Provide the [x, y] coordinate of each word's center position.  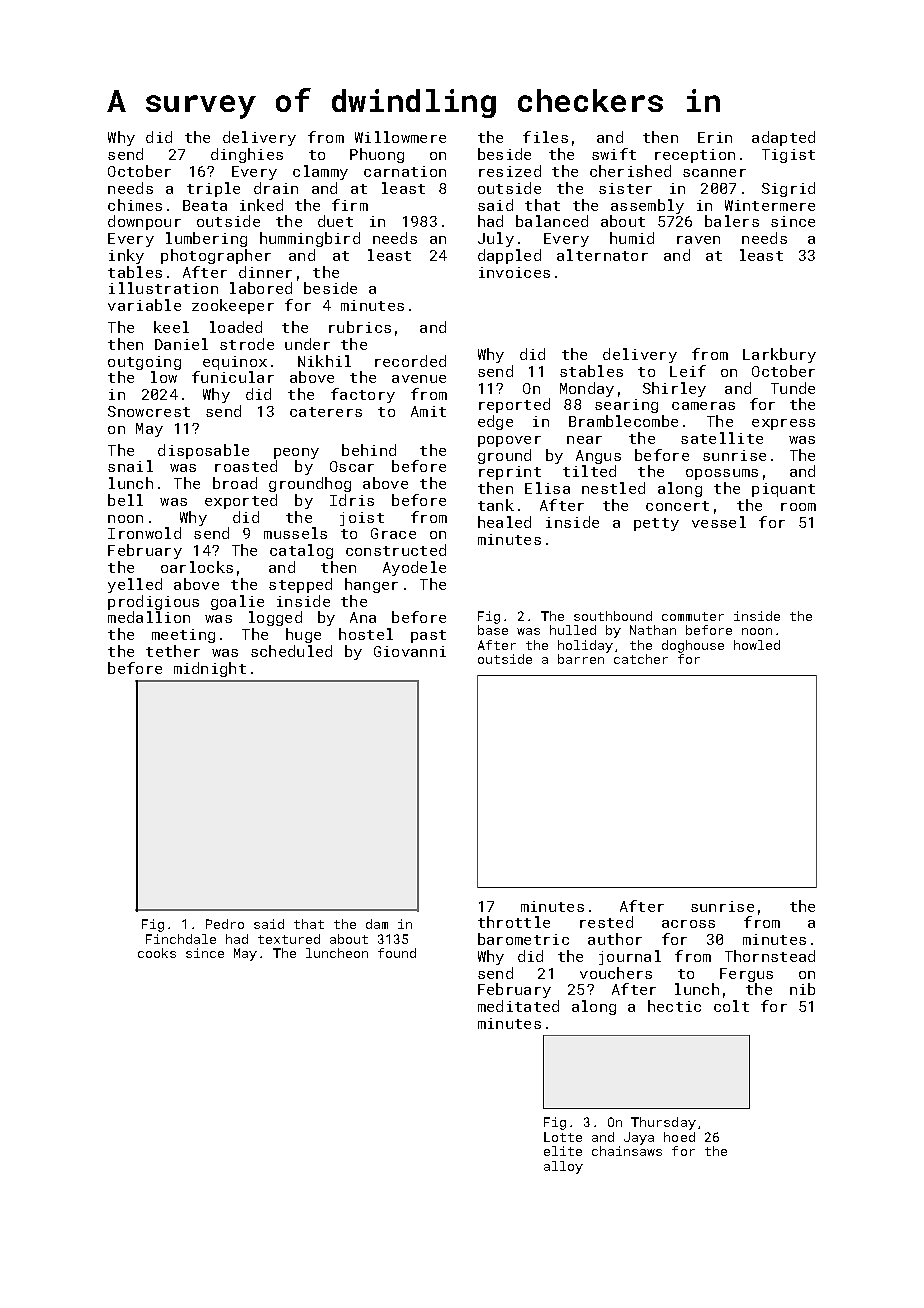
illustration [163, 288]
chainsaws [627, 1151]
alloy [563, 1167]
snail [130, 466]
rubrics [360, 327]
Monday [587, 389]
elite [563, 1151]
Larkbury [779, 355]
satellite [722, 438]
